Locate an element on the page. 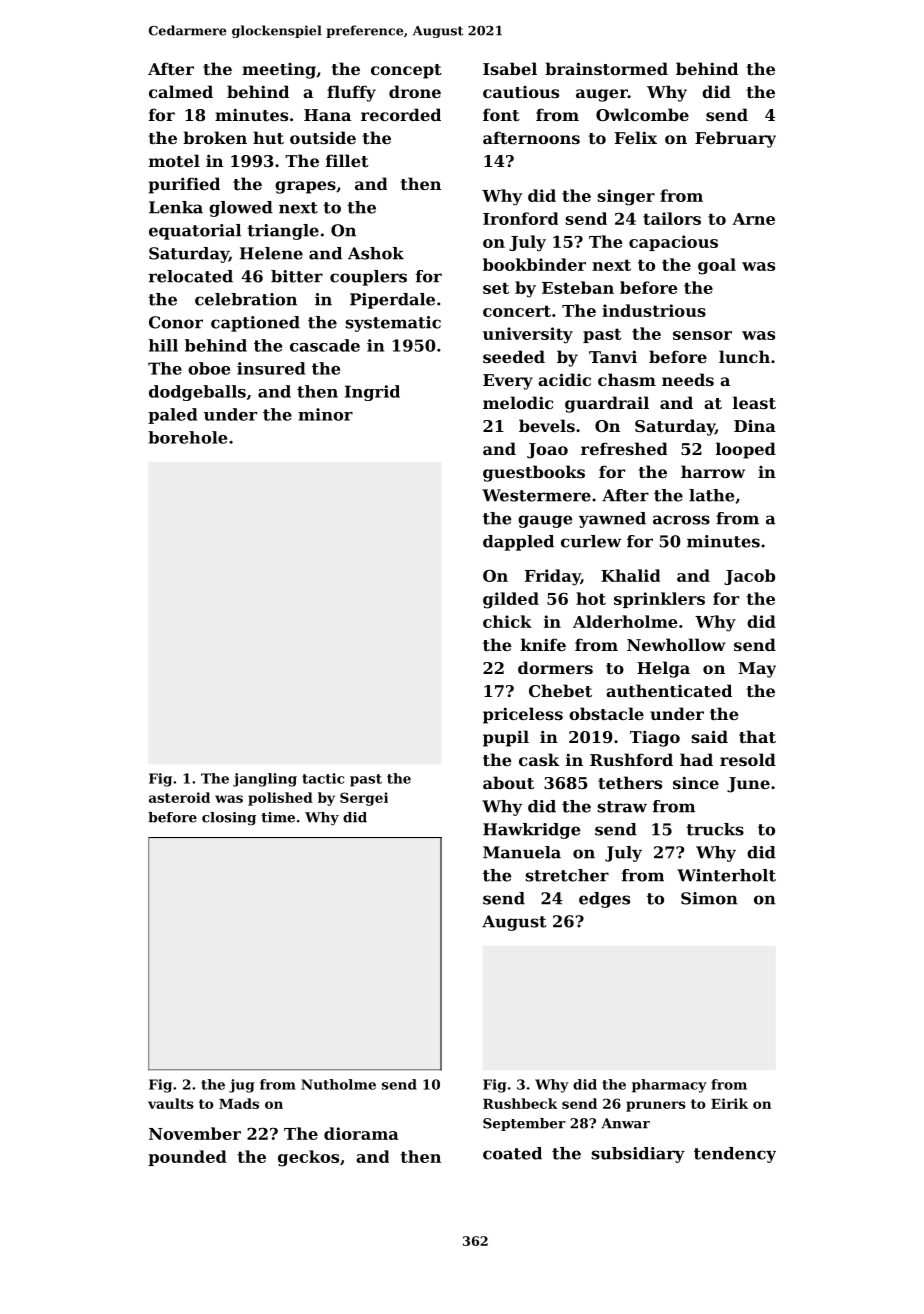 The image size is (924, 1314). Ashok is located at coordinates (376, 253).
